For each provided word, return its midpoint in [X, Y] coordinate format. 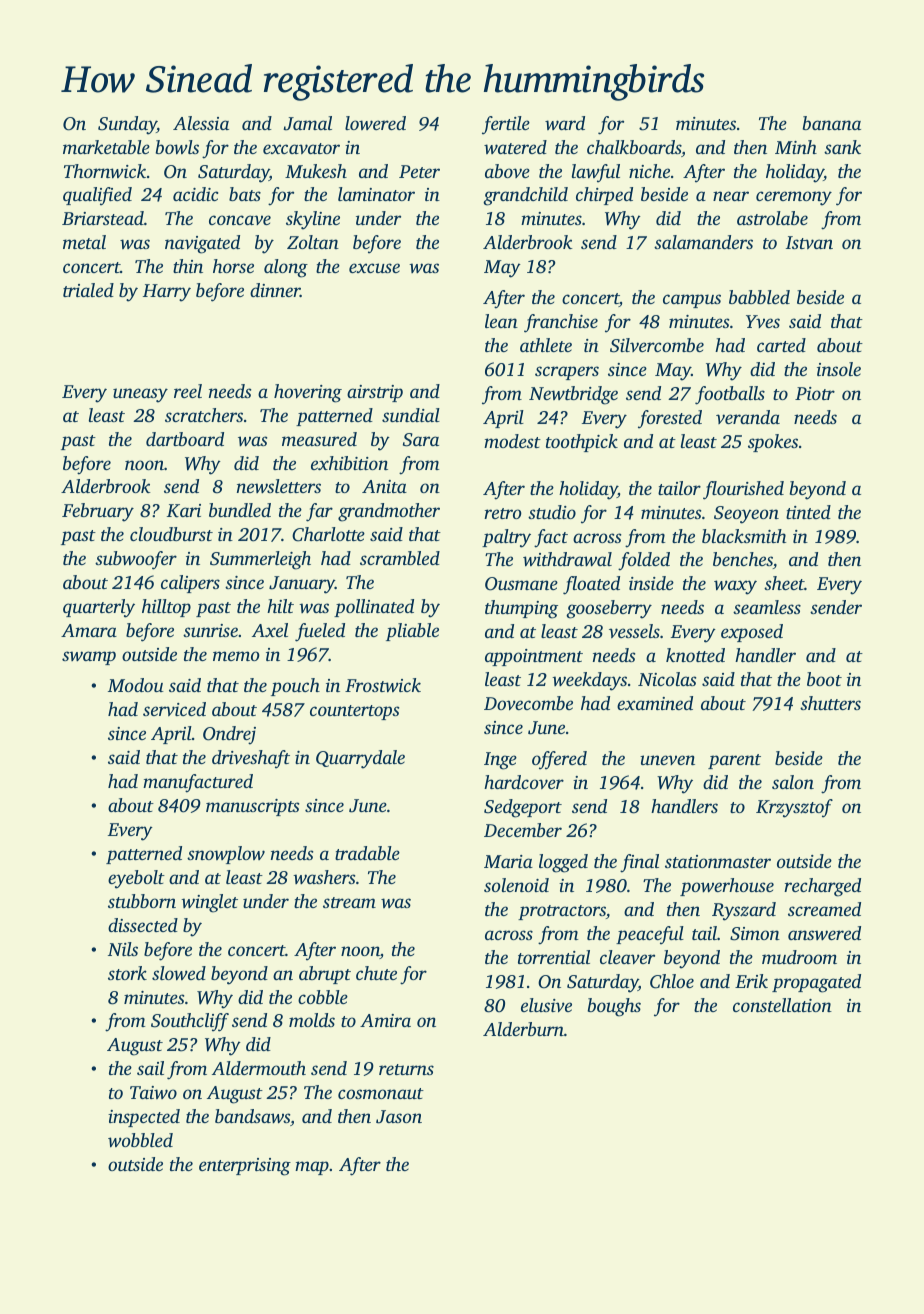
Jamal [307, 123]
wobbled [140, 1140]
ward [565, 123]
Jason [399, 1117]
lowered [375, 123]
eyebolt [136, 879]
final [639, 863]
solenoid [516, 885]
